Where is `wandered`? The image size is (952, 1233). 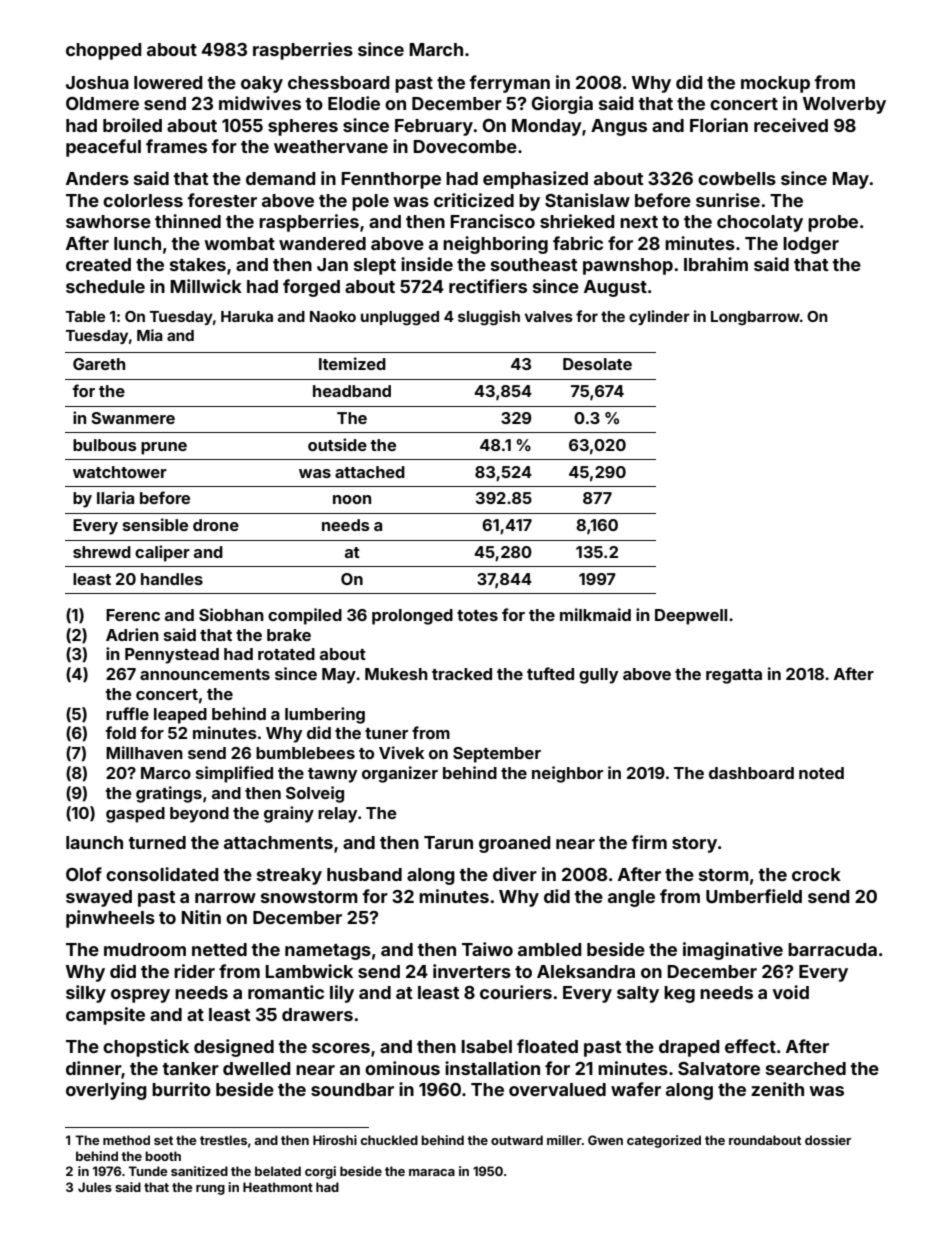 wandered is located at coordinates (322, 243).
